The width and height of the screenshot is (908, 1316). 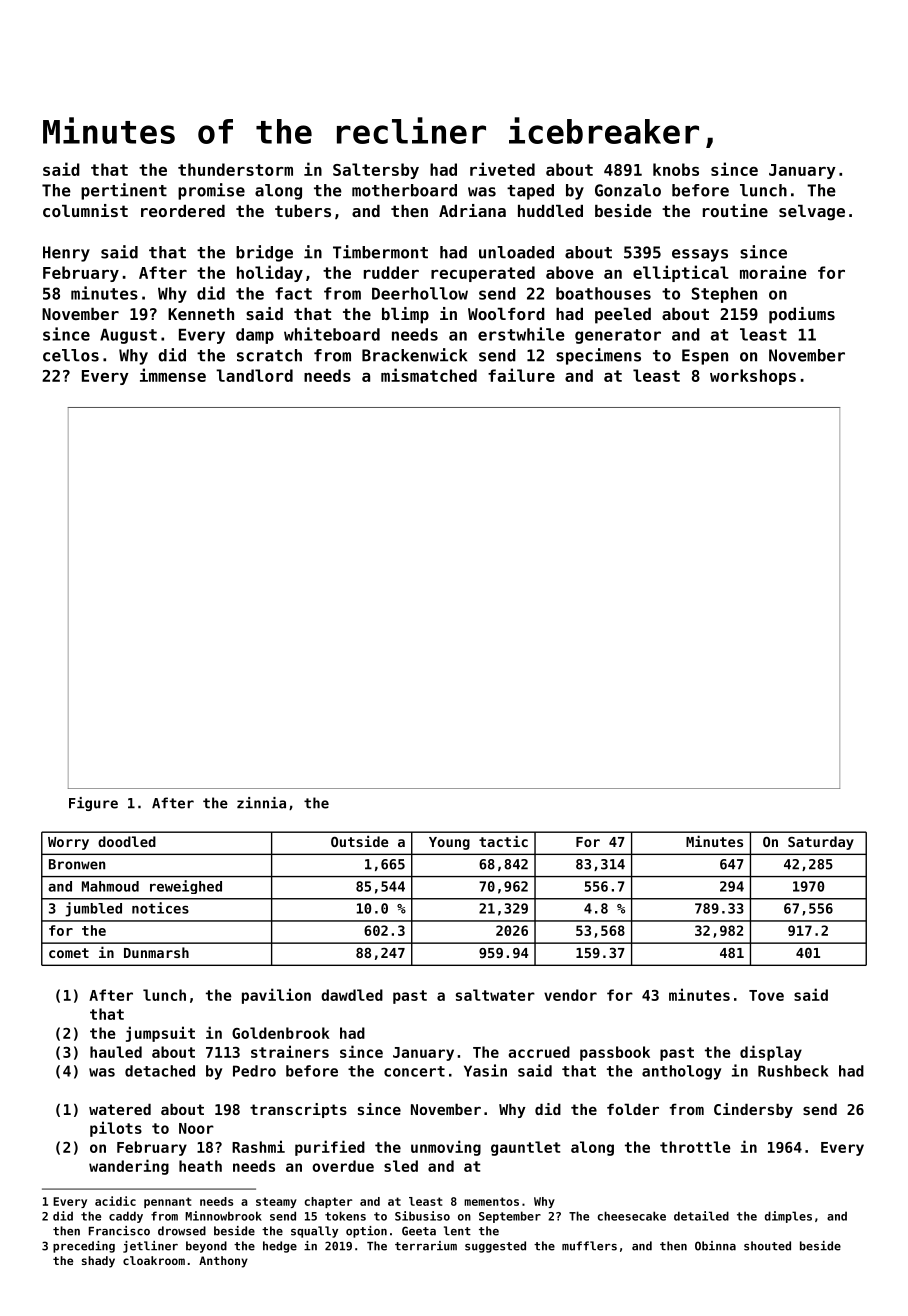 What do you see at coordinates (420, 293) in the screenshot?
I see `Deerhollow` at bounding box center [420, 293].
